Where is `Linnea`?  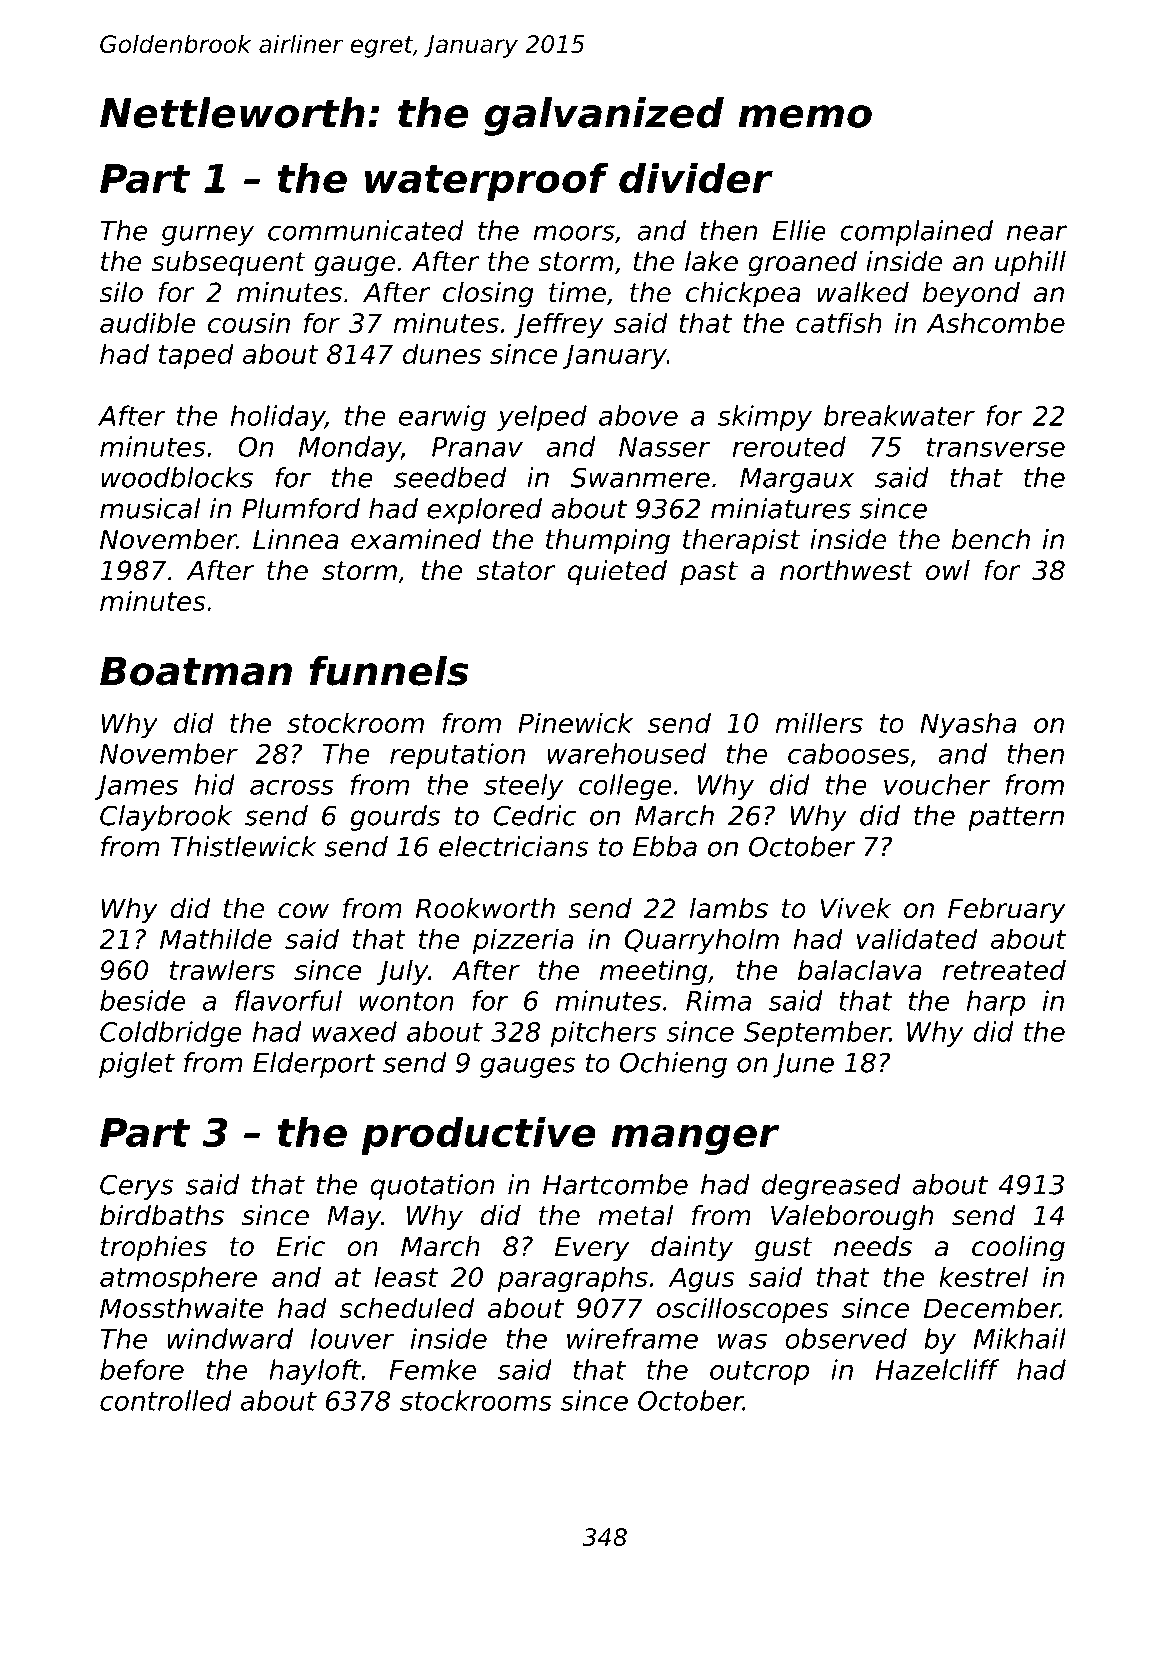 Linnea is located at coordinates (296, 539).
